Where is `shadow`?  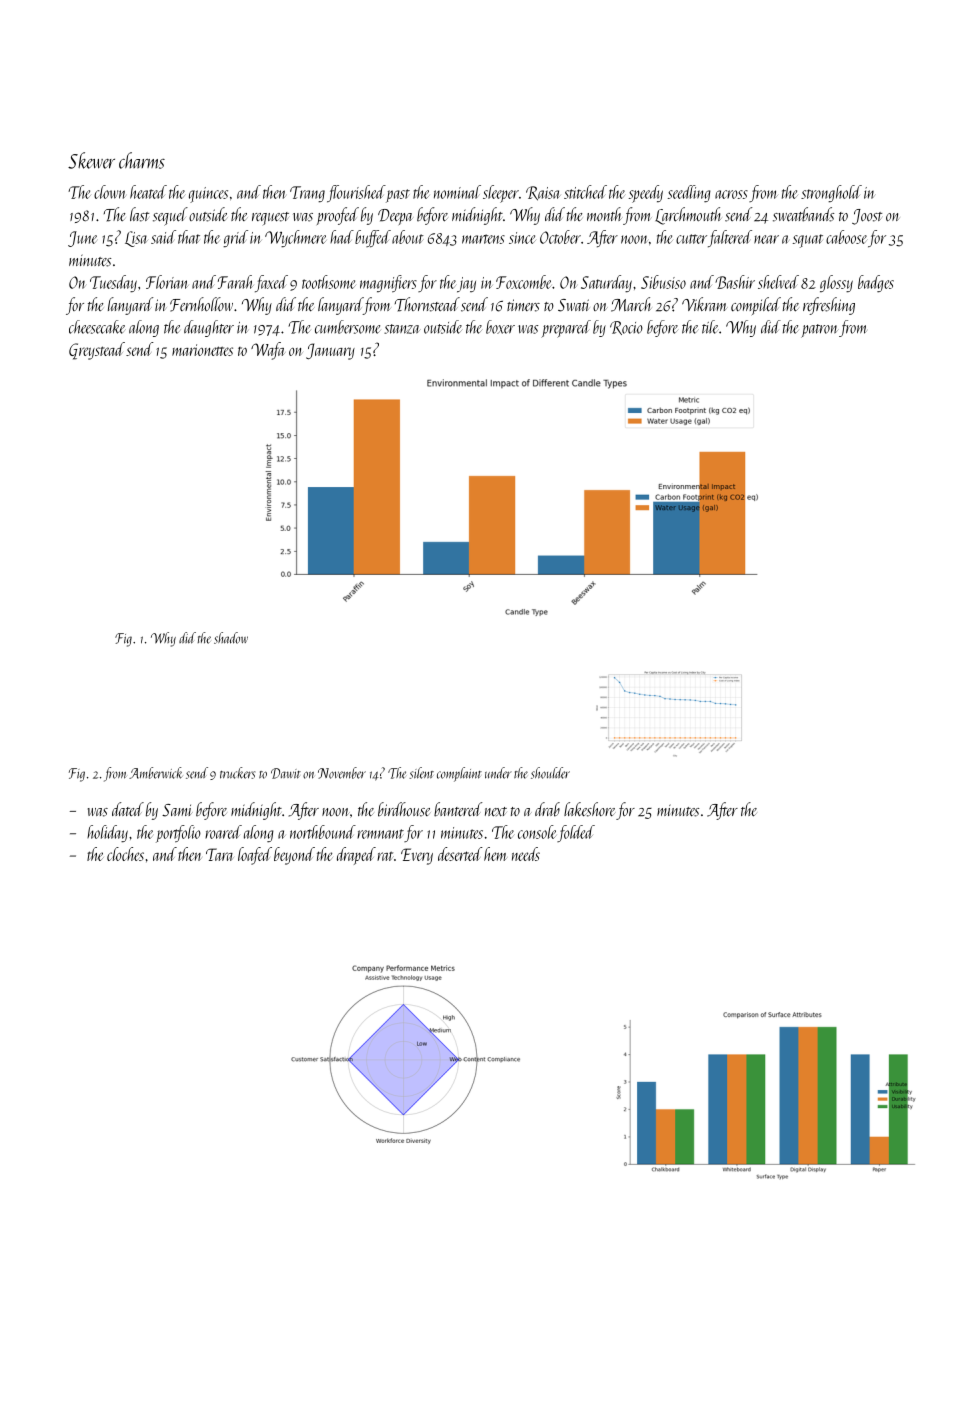 shadow is located at coordinates (231, 638).
